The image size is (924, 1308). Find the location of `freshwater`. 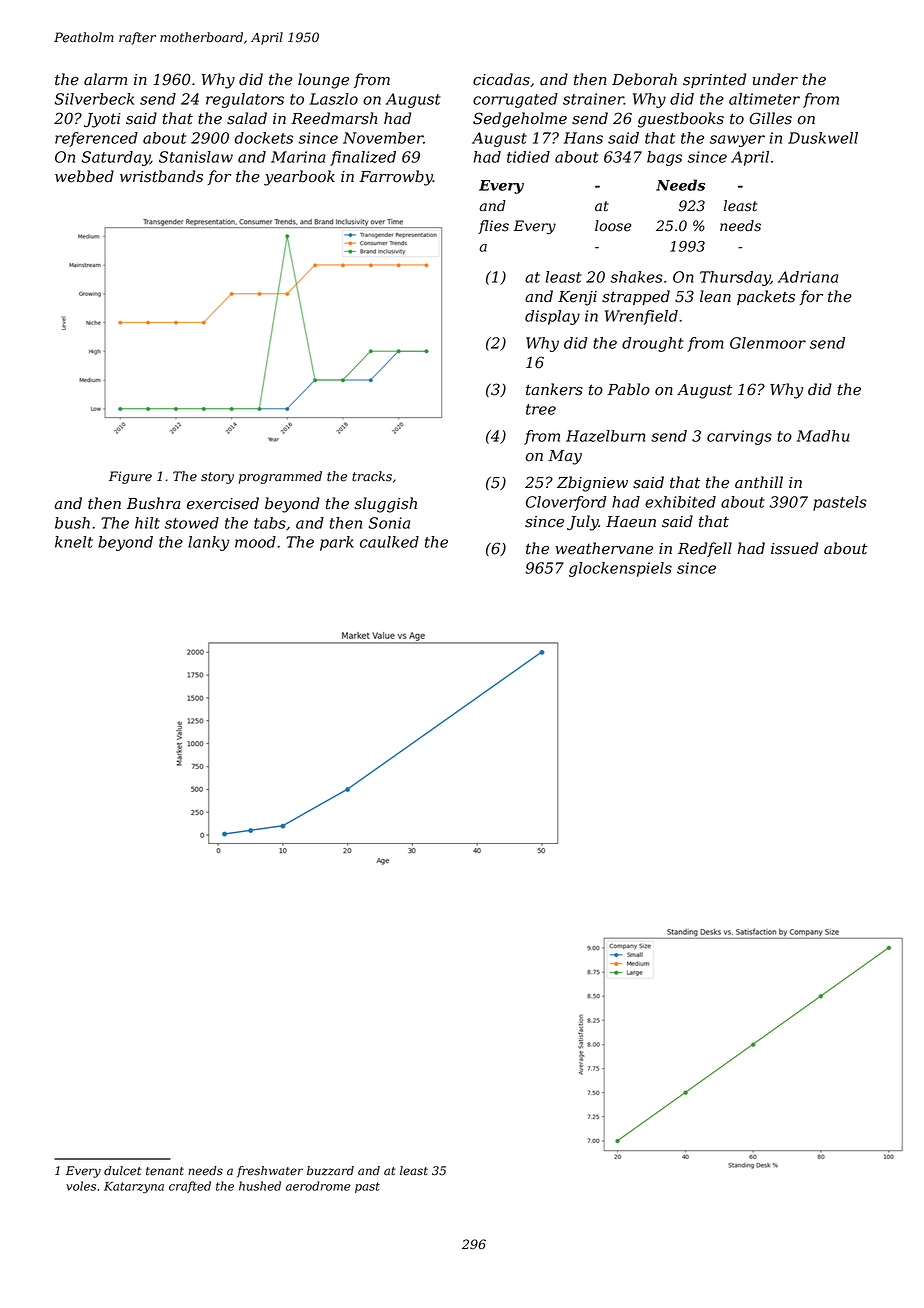

freshwater is located at coordinates (270, 1172).
